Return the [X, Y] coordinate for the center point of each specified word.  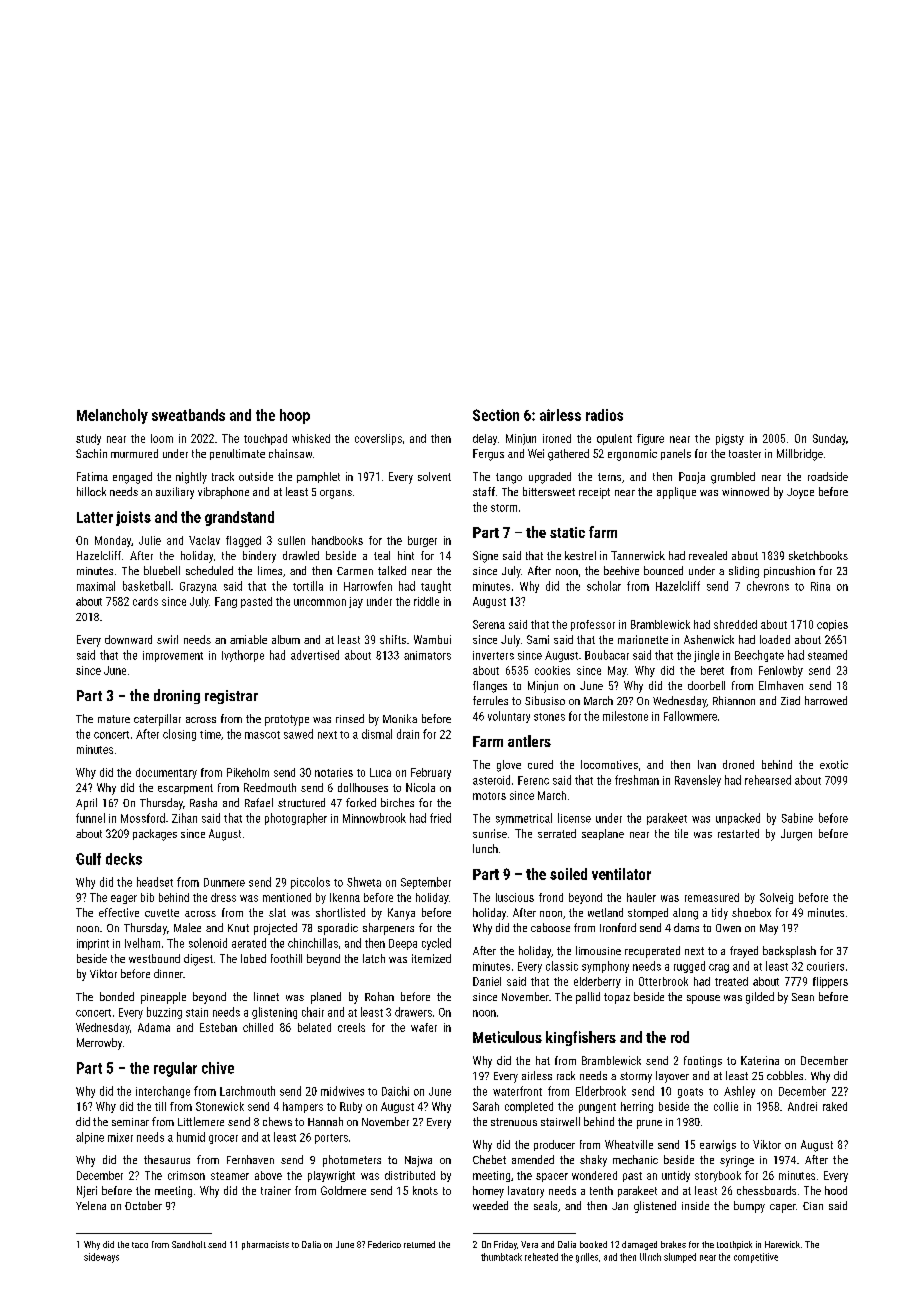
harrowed [826, 700]
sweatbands [188, 415]
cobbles [785, 1075]
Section [496, 415]
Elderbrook [601, 1091]
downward [128, 639]
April [86, 804]
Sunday [829, 439]
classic [562, 966]
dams [686, 927]
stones [549, 717]
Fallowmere [690, 716]
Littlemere [201, 1121]
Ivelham [142, 943]
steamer [230, 1176]
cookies [552, 670]
